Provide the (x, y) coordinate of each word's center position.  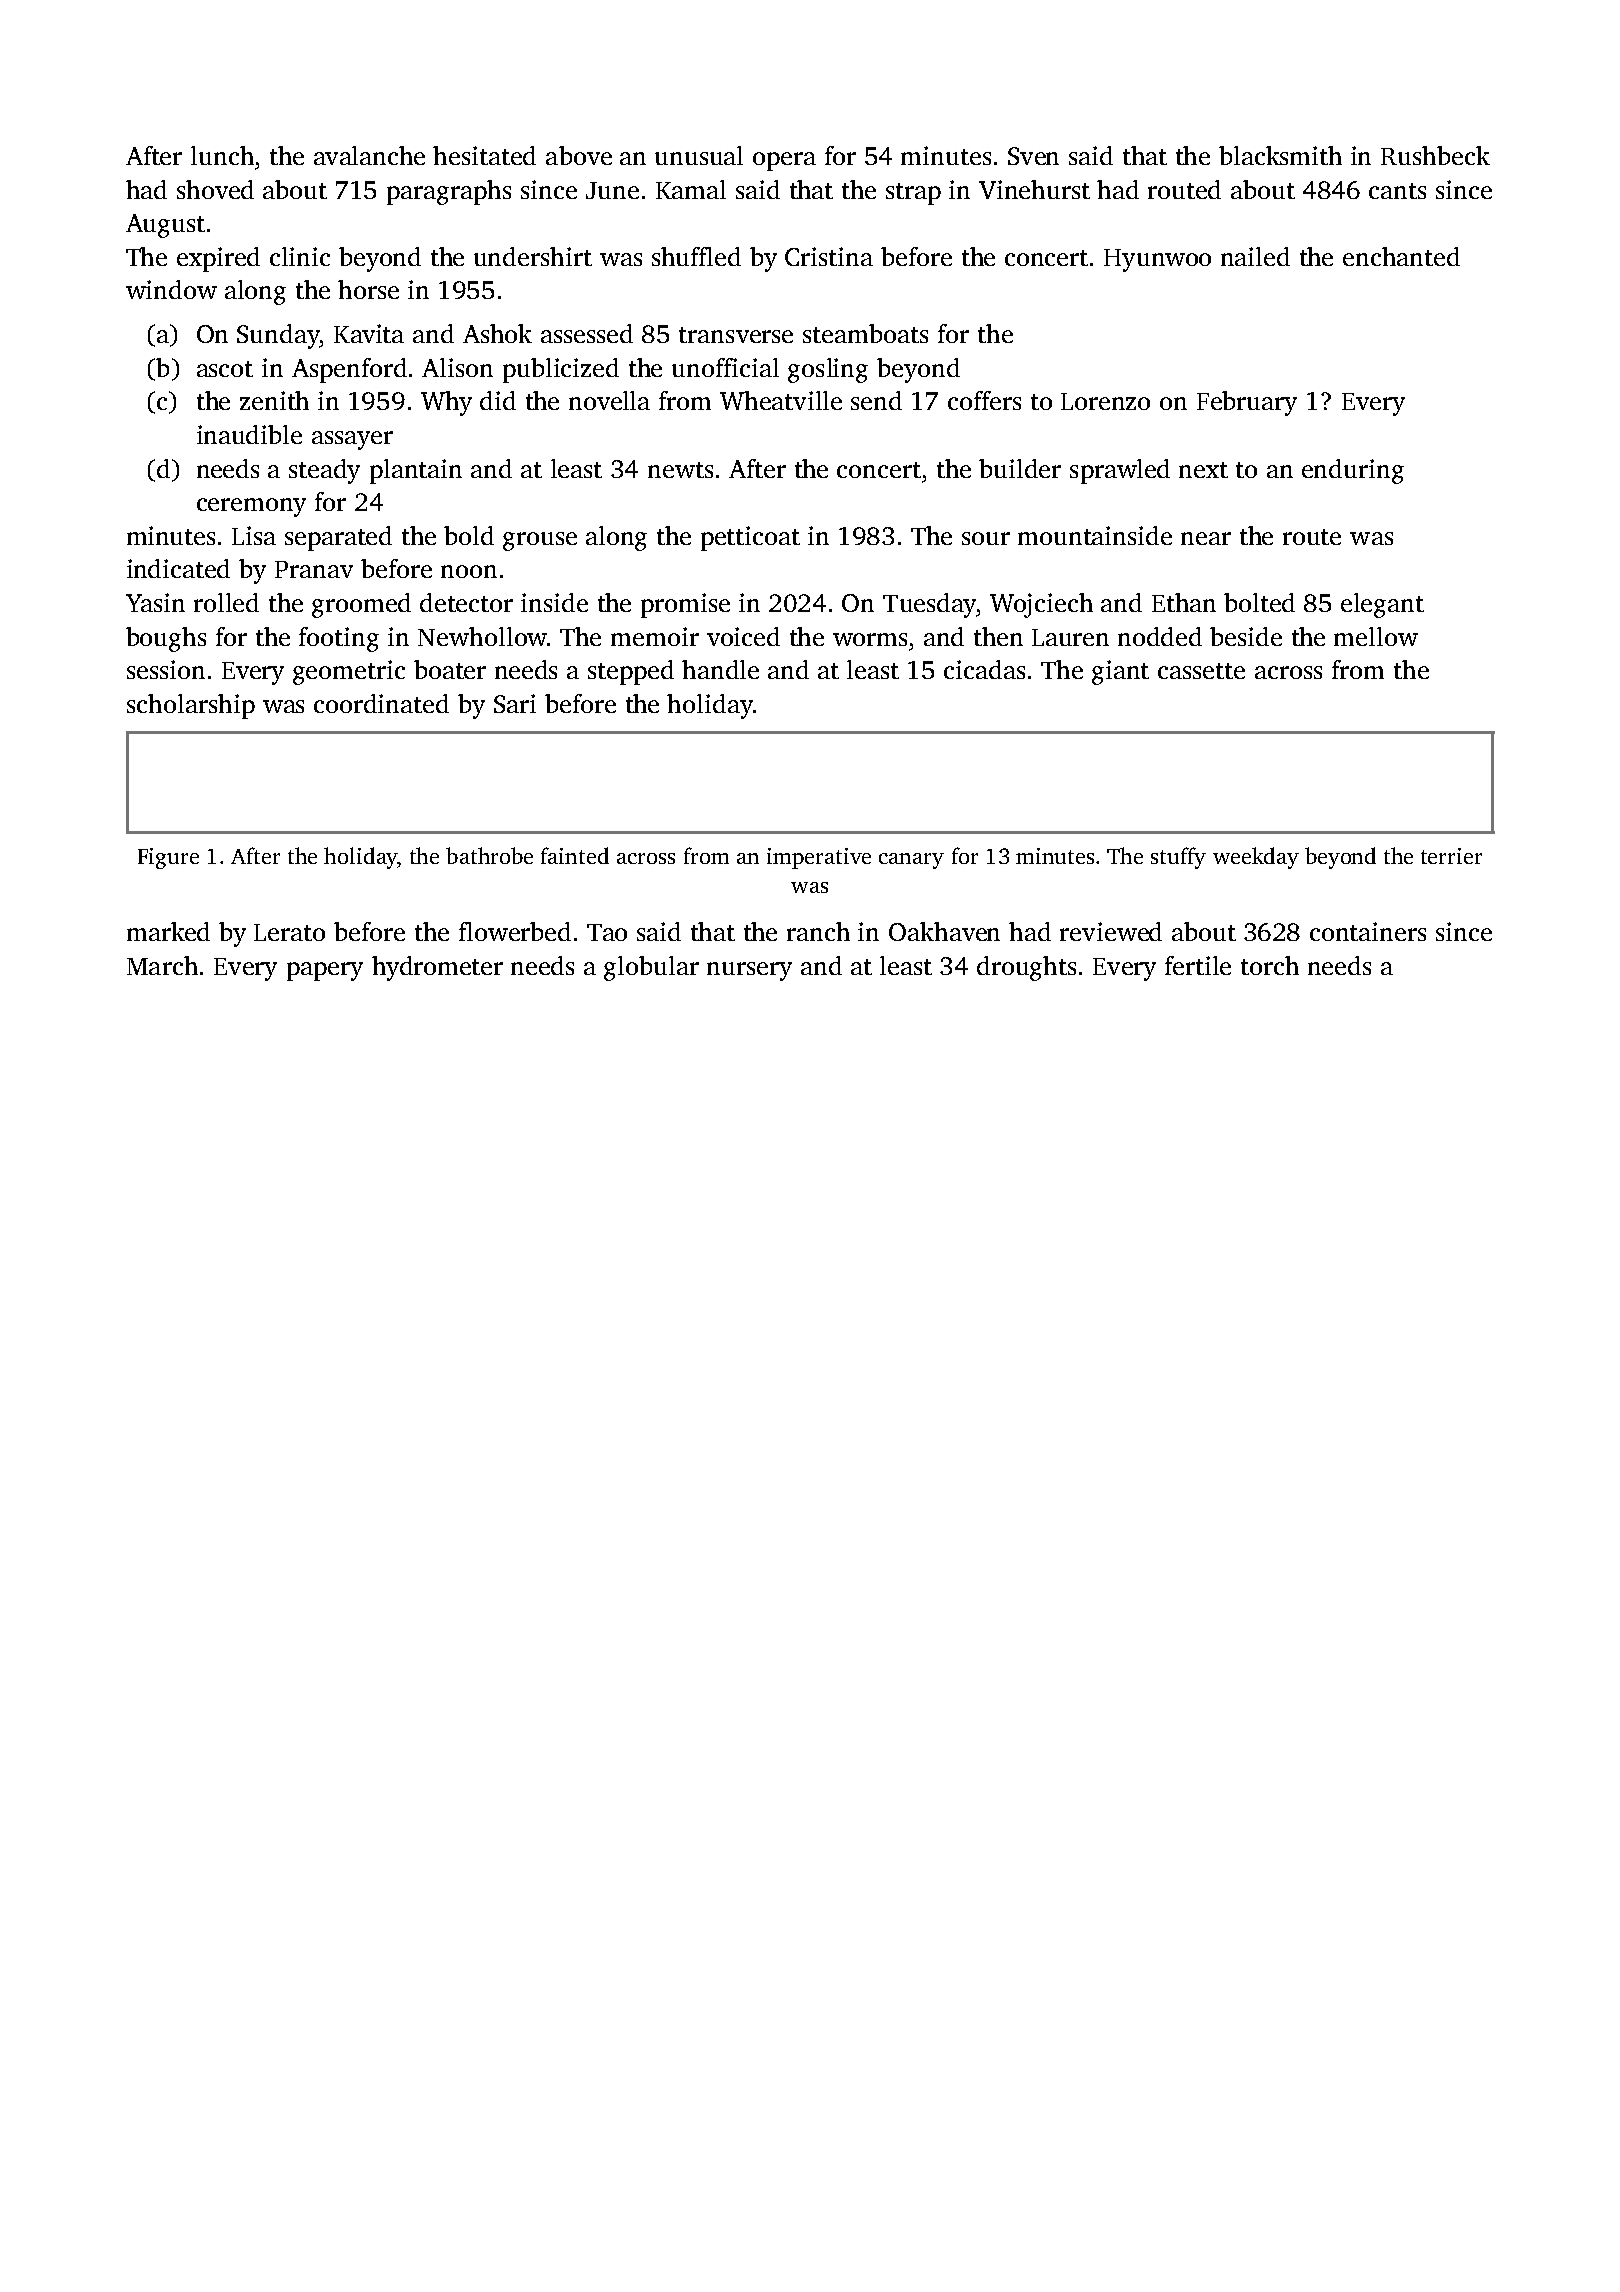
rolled (226, 602)
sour (986, 538)
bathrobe (489, 855)
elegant (1382, 605)
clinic (300, 256)
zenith (274, 400)
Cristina (829, 256)
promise (685, 605)
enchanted (1401, 256)
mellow (1376, 636)
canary (911, 861)
